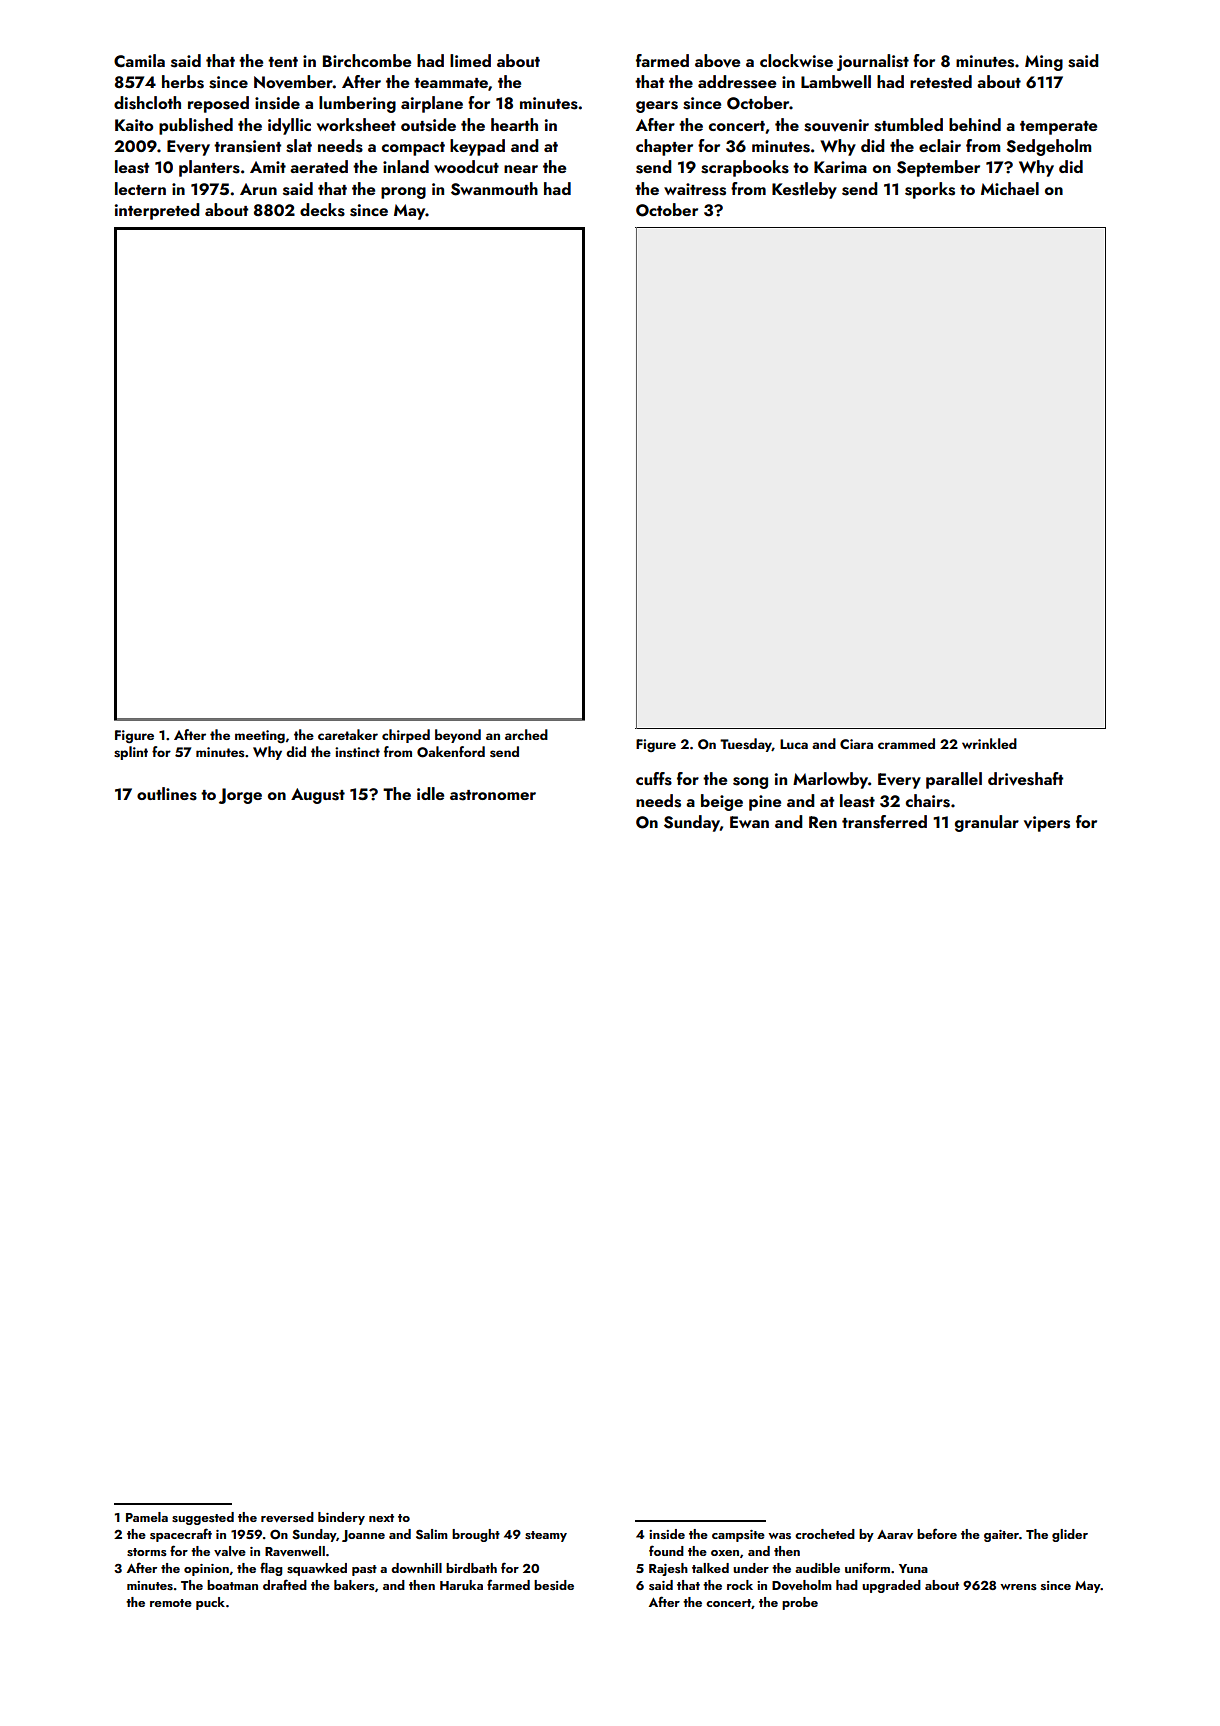 Image resolution: width=1220 pixels, height=1726 pixels. Describe the element at coordinates (737, 82) in the page. I see `addressee` at that location.
